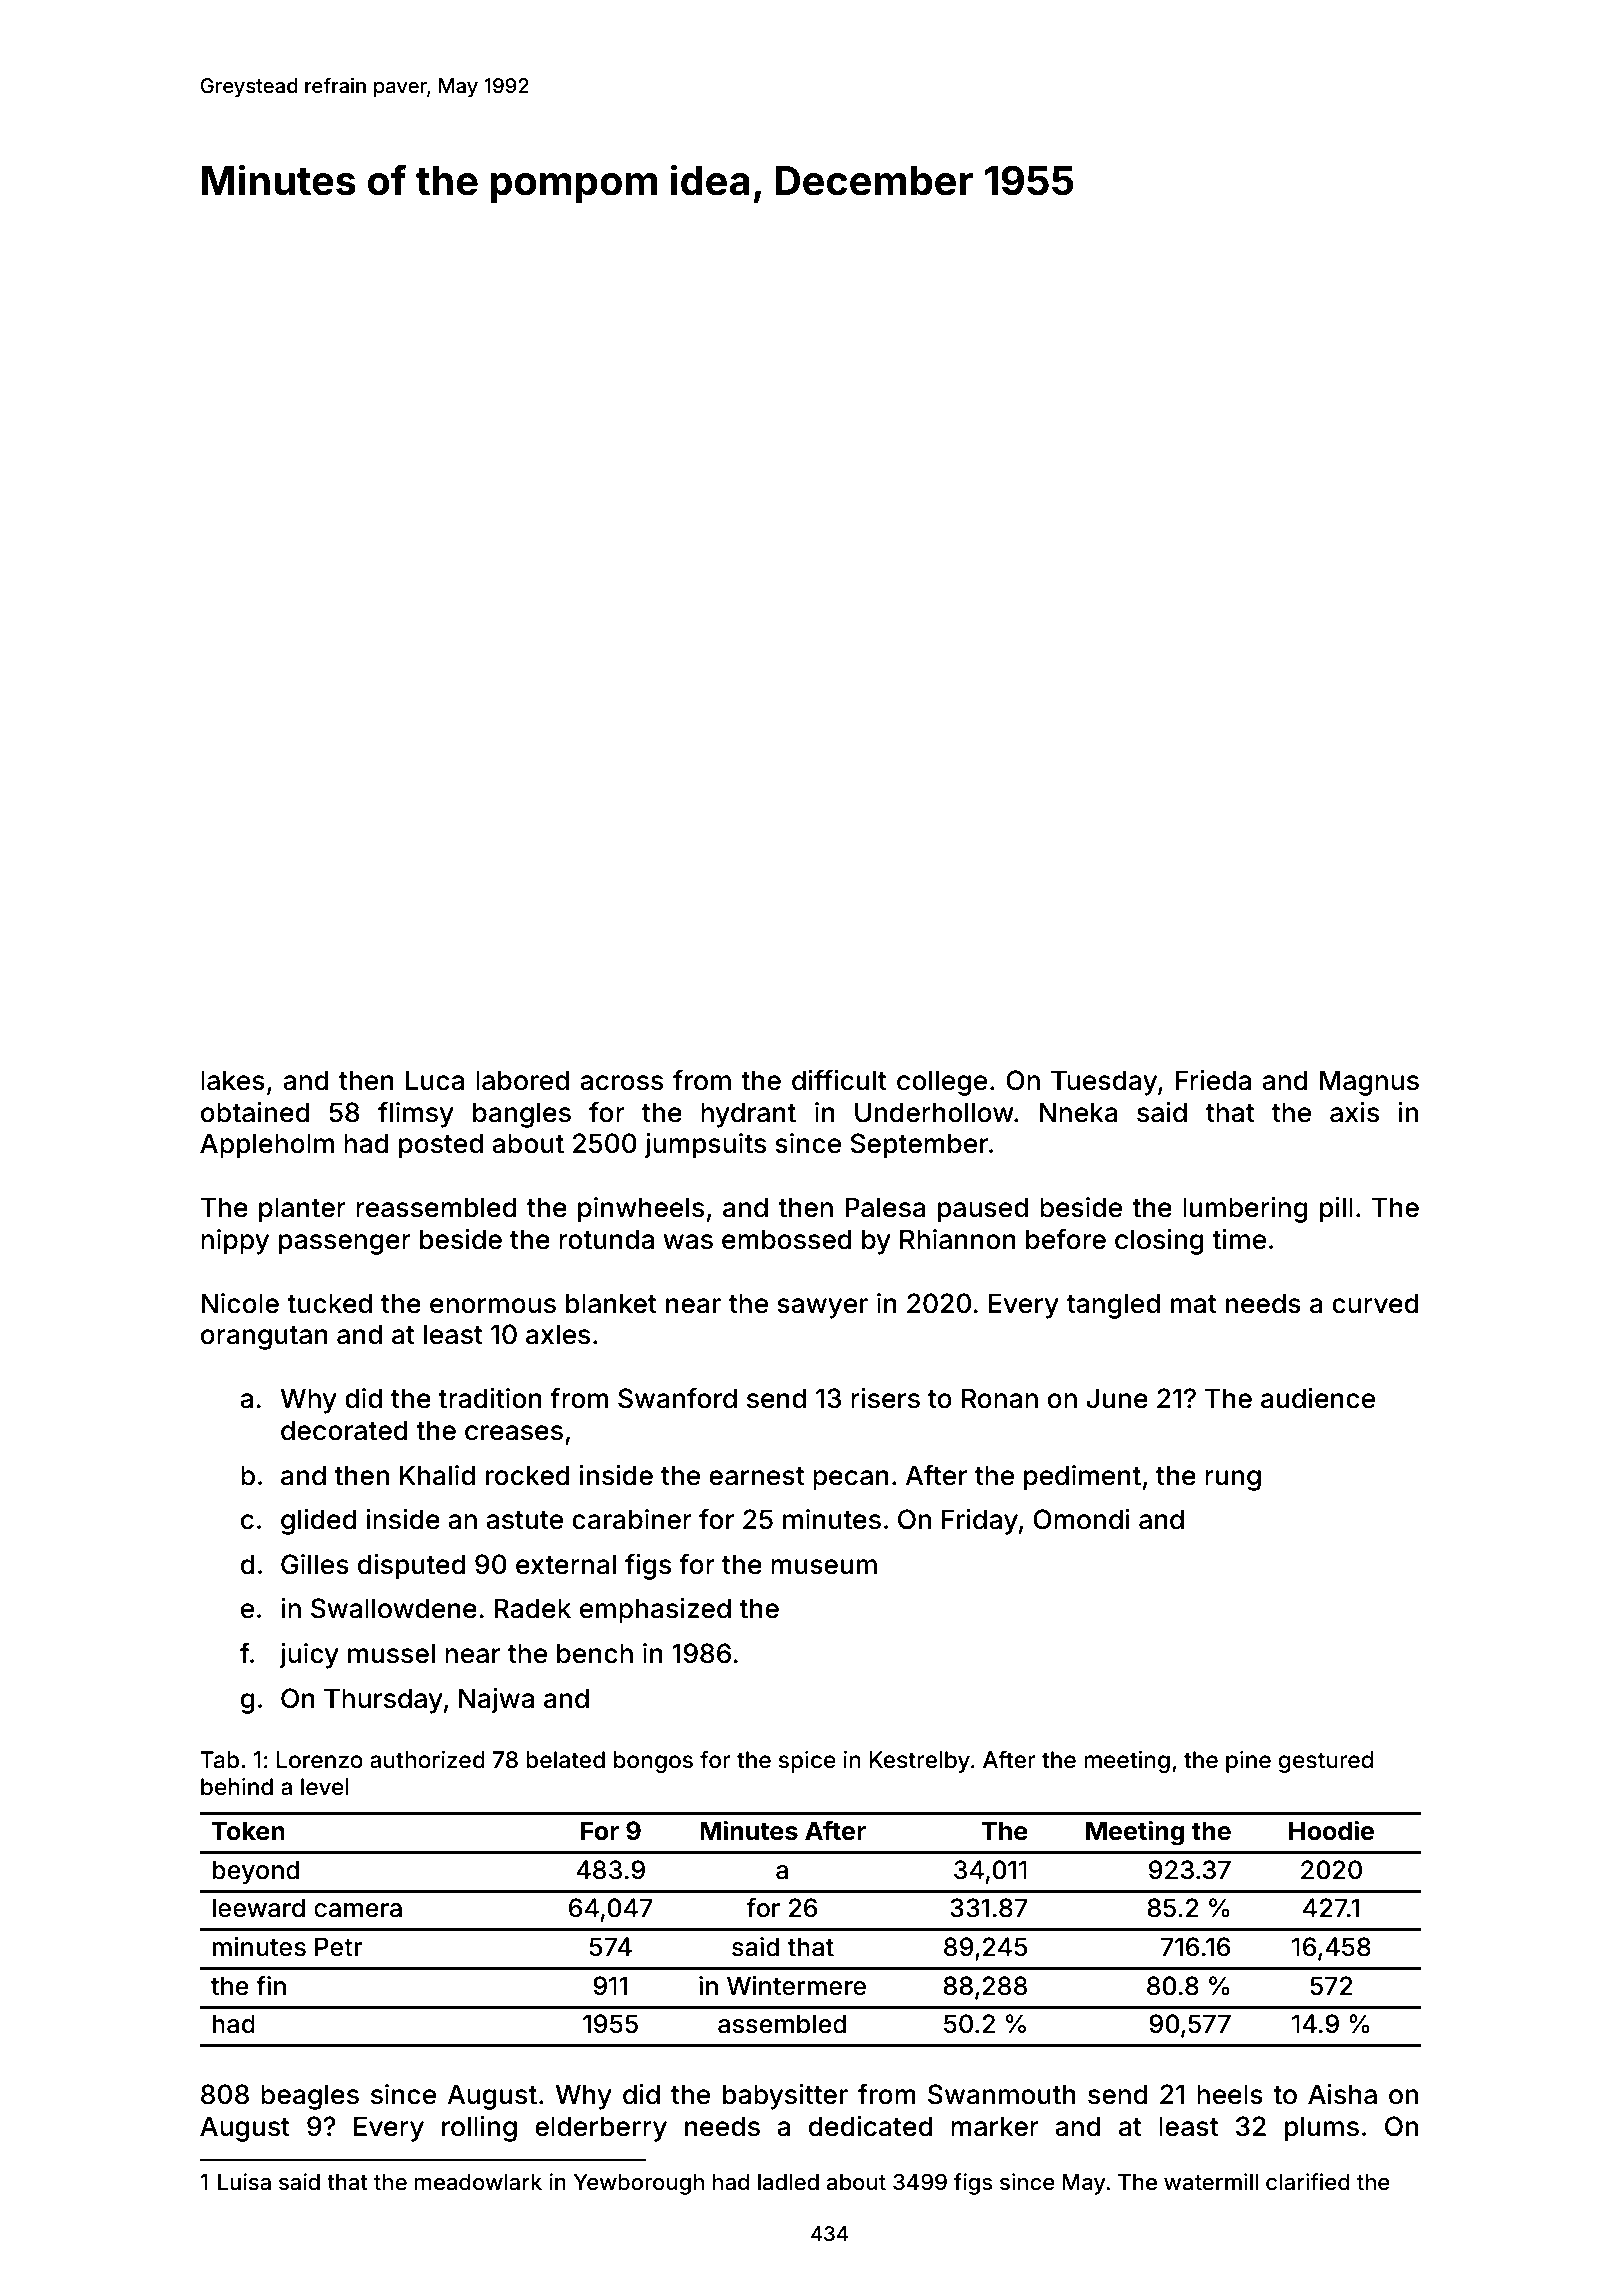  Describe the element at coordinates (1369, 1083) in the screenshot. I see `Magnus` at that location.
